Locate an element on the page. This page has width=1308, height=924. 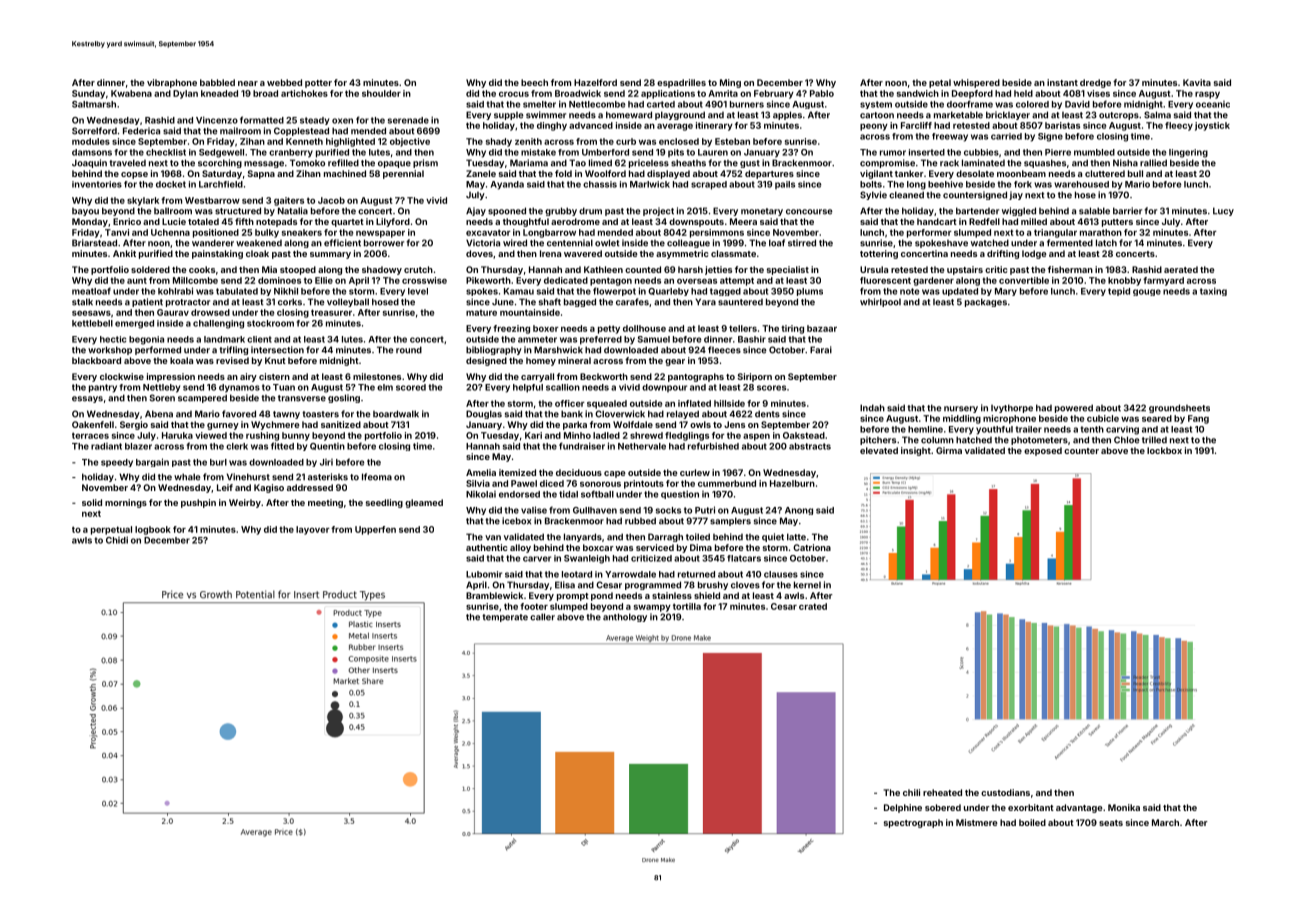
caller is located at coordinates (542, 617).
